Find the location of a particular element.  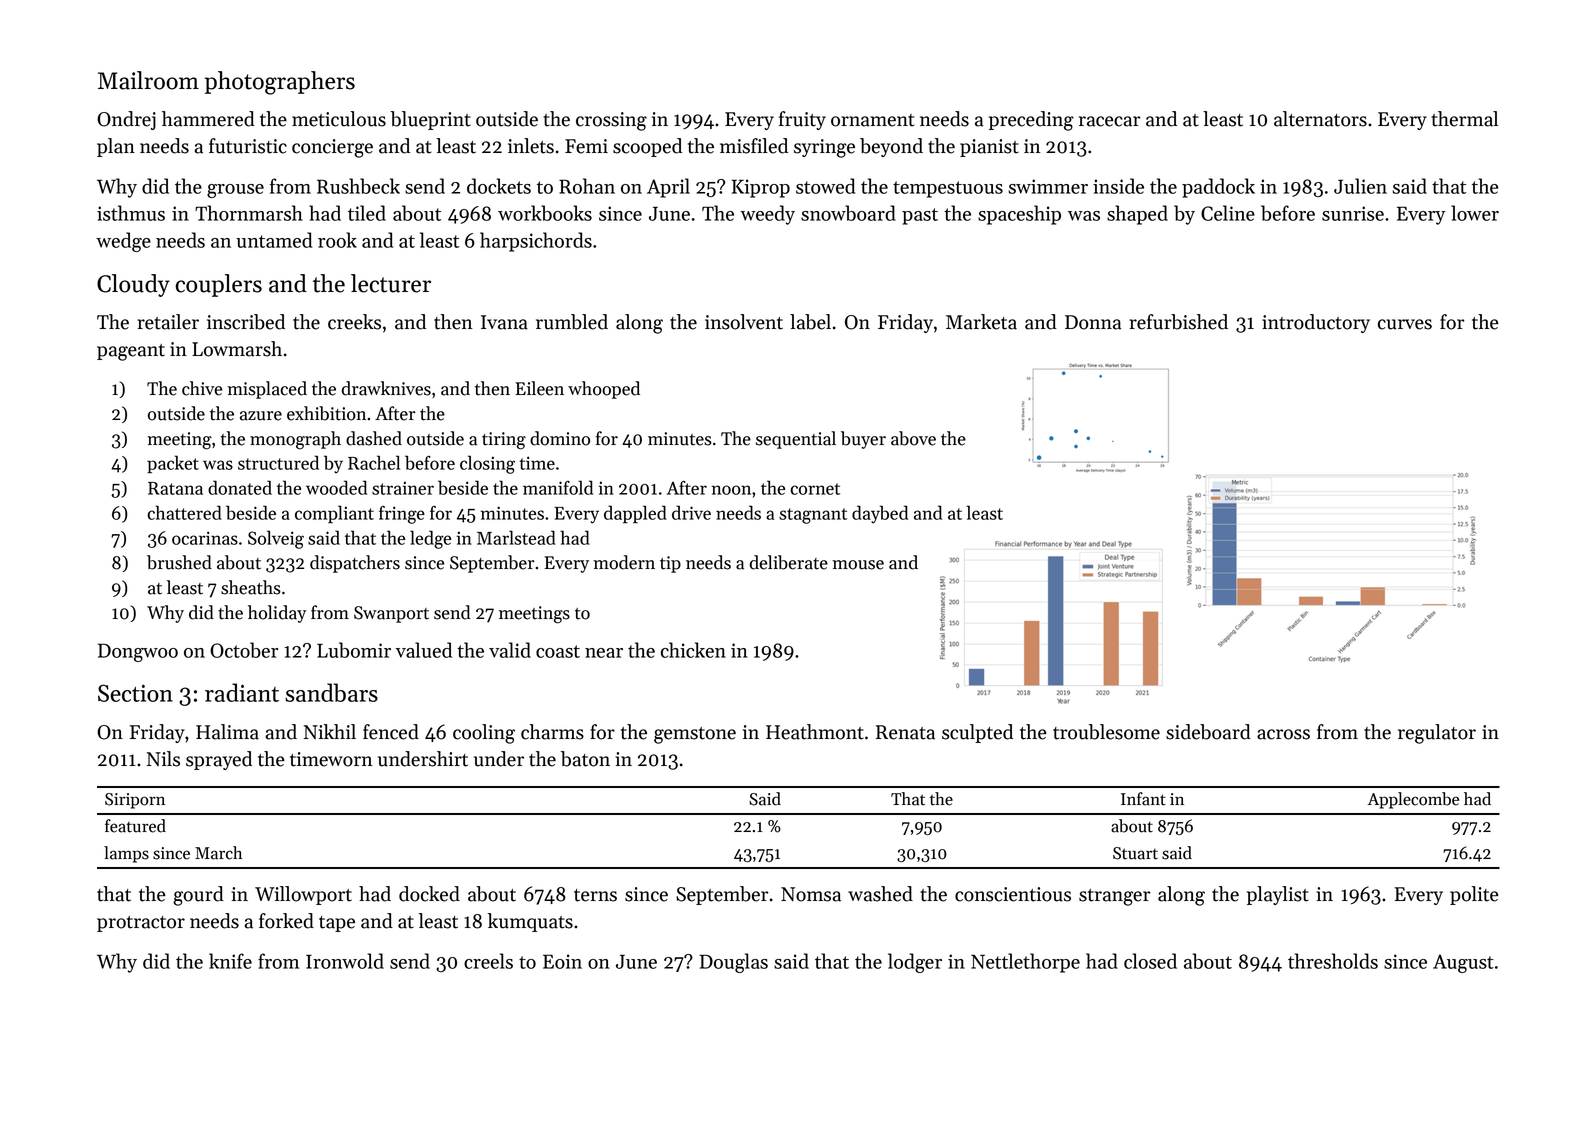

above is located at coordinates (913, 438).
